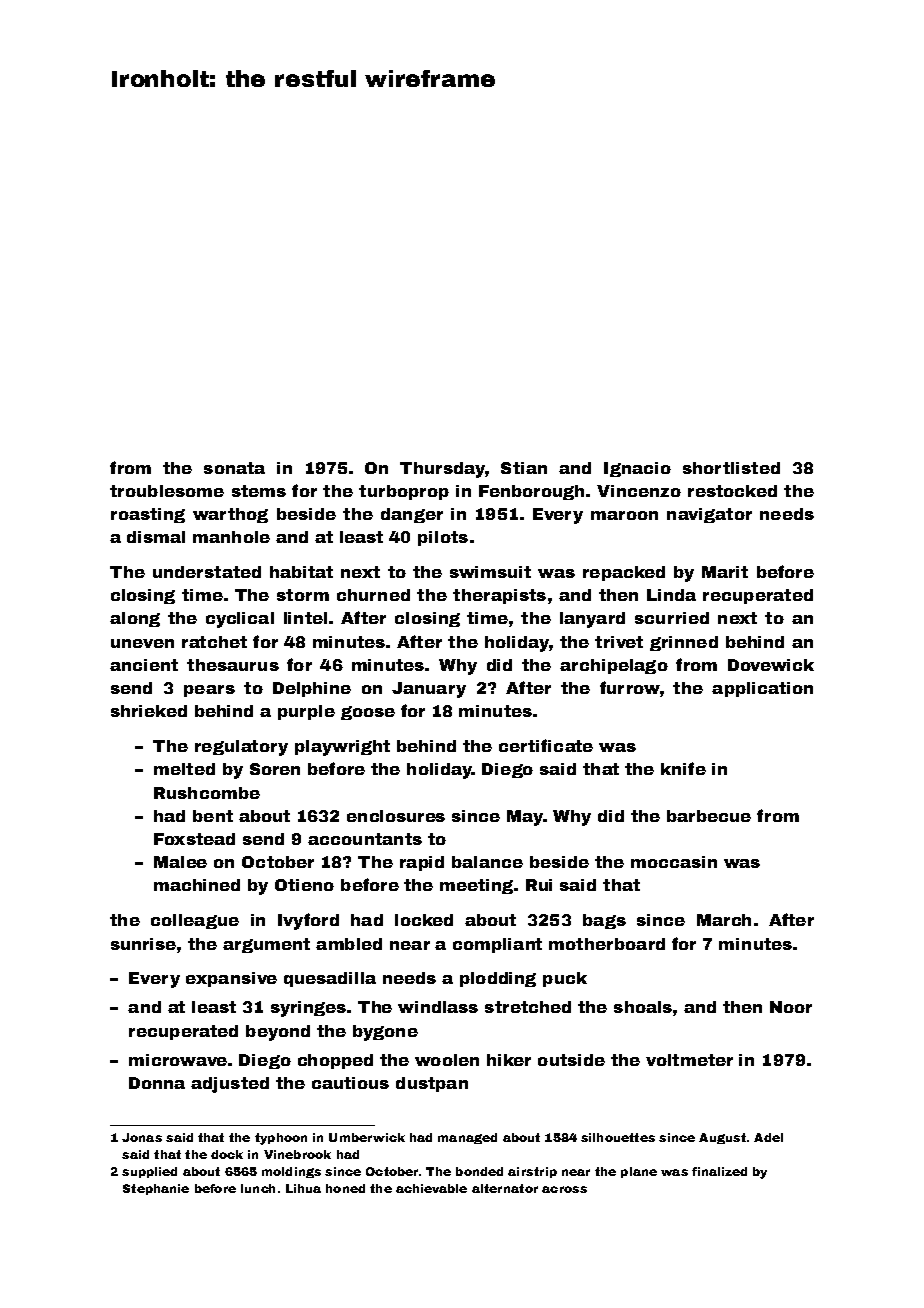 The height and width of the screenshot is (1308, 924). What do you see at coordinates (771, 665) in the screenshot?
I see `Dovewick` at bounding box center [771, 665].
